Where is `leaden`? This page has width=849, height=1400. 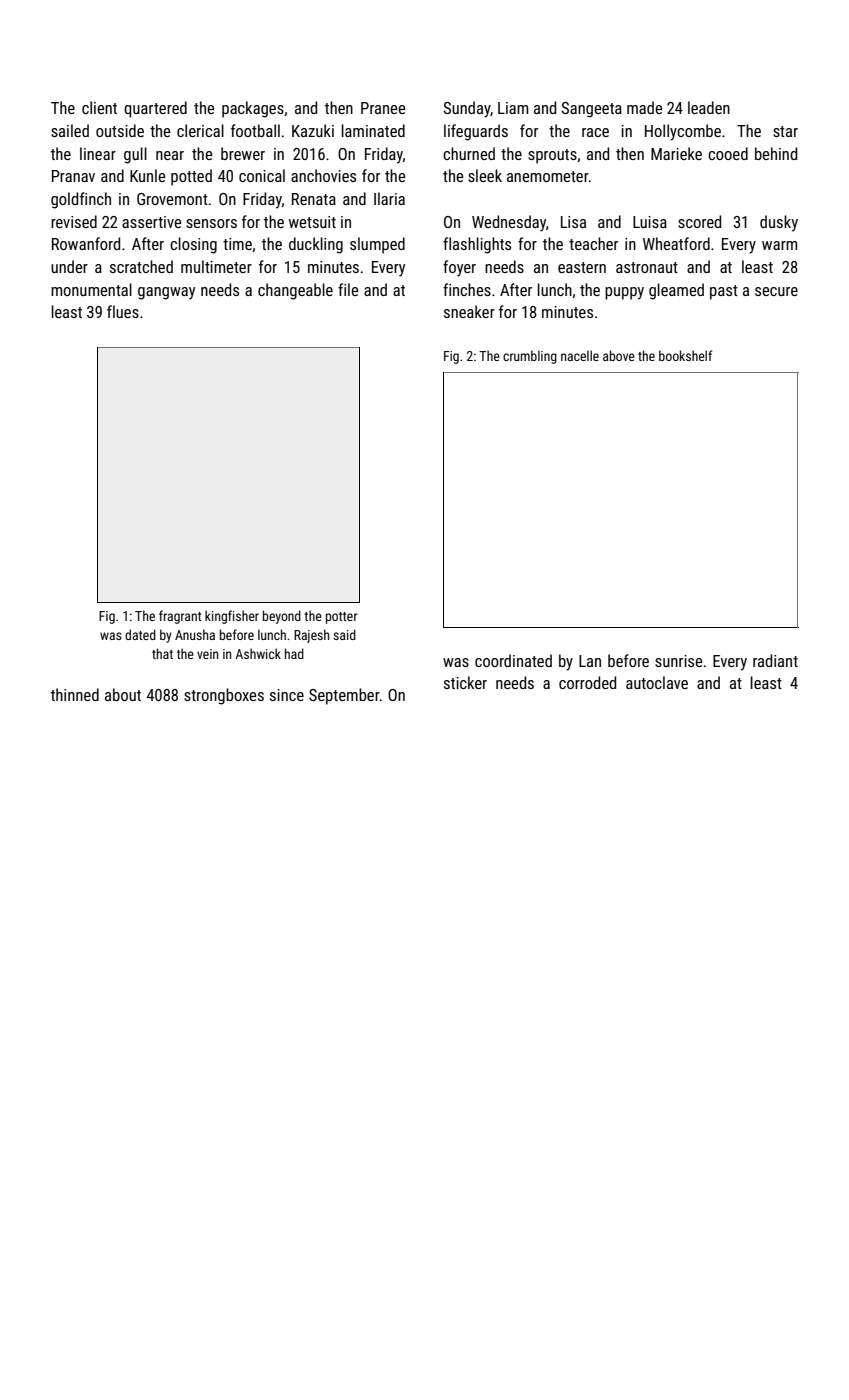 leaden is located at coordinates (709, 107).
